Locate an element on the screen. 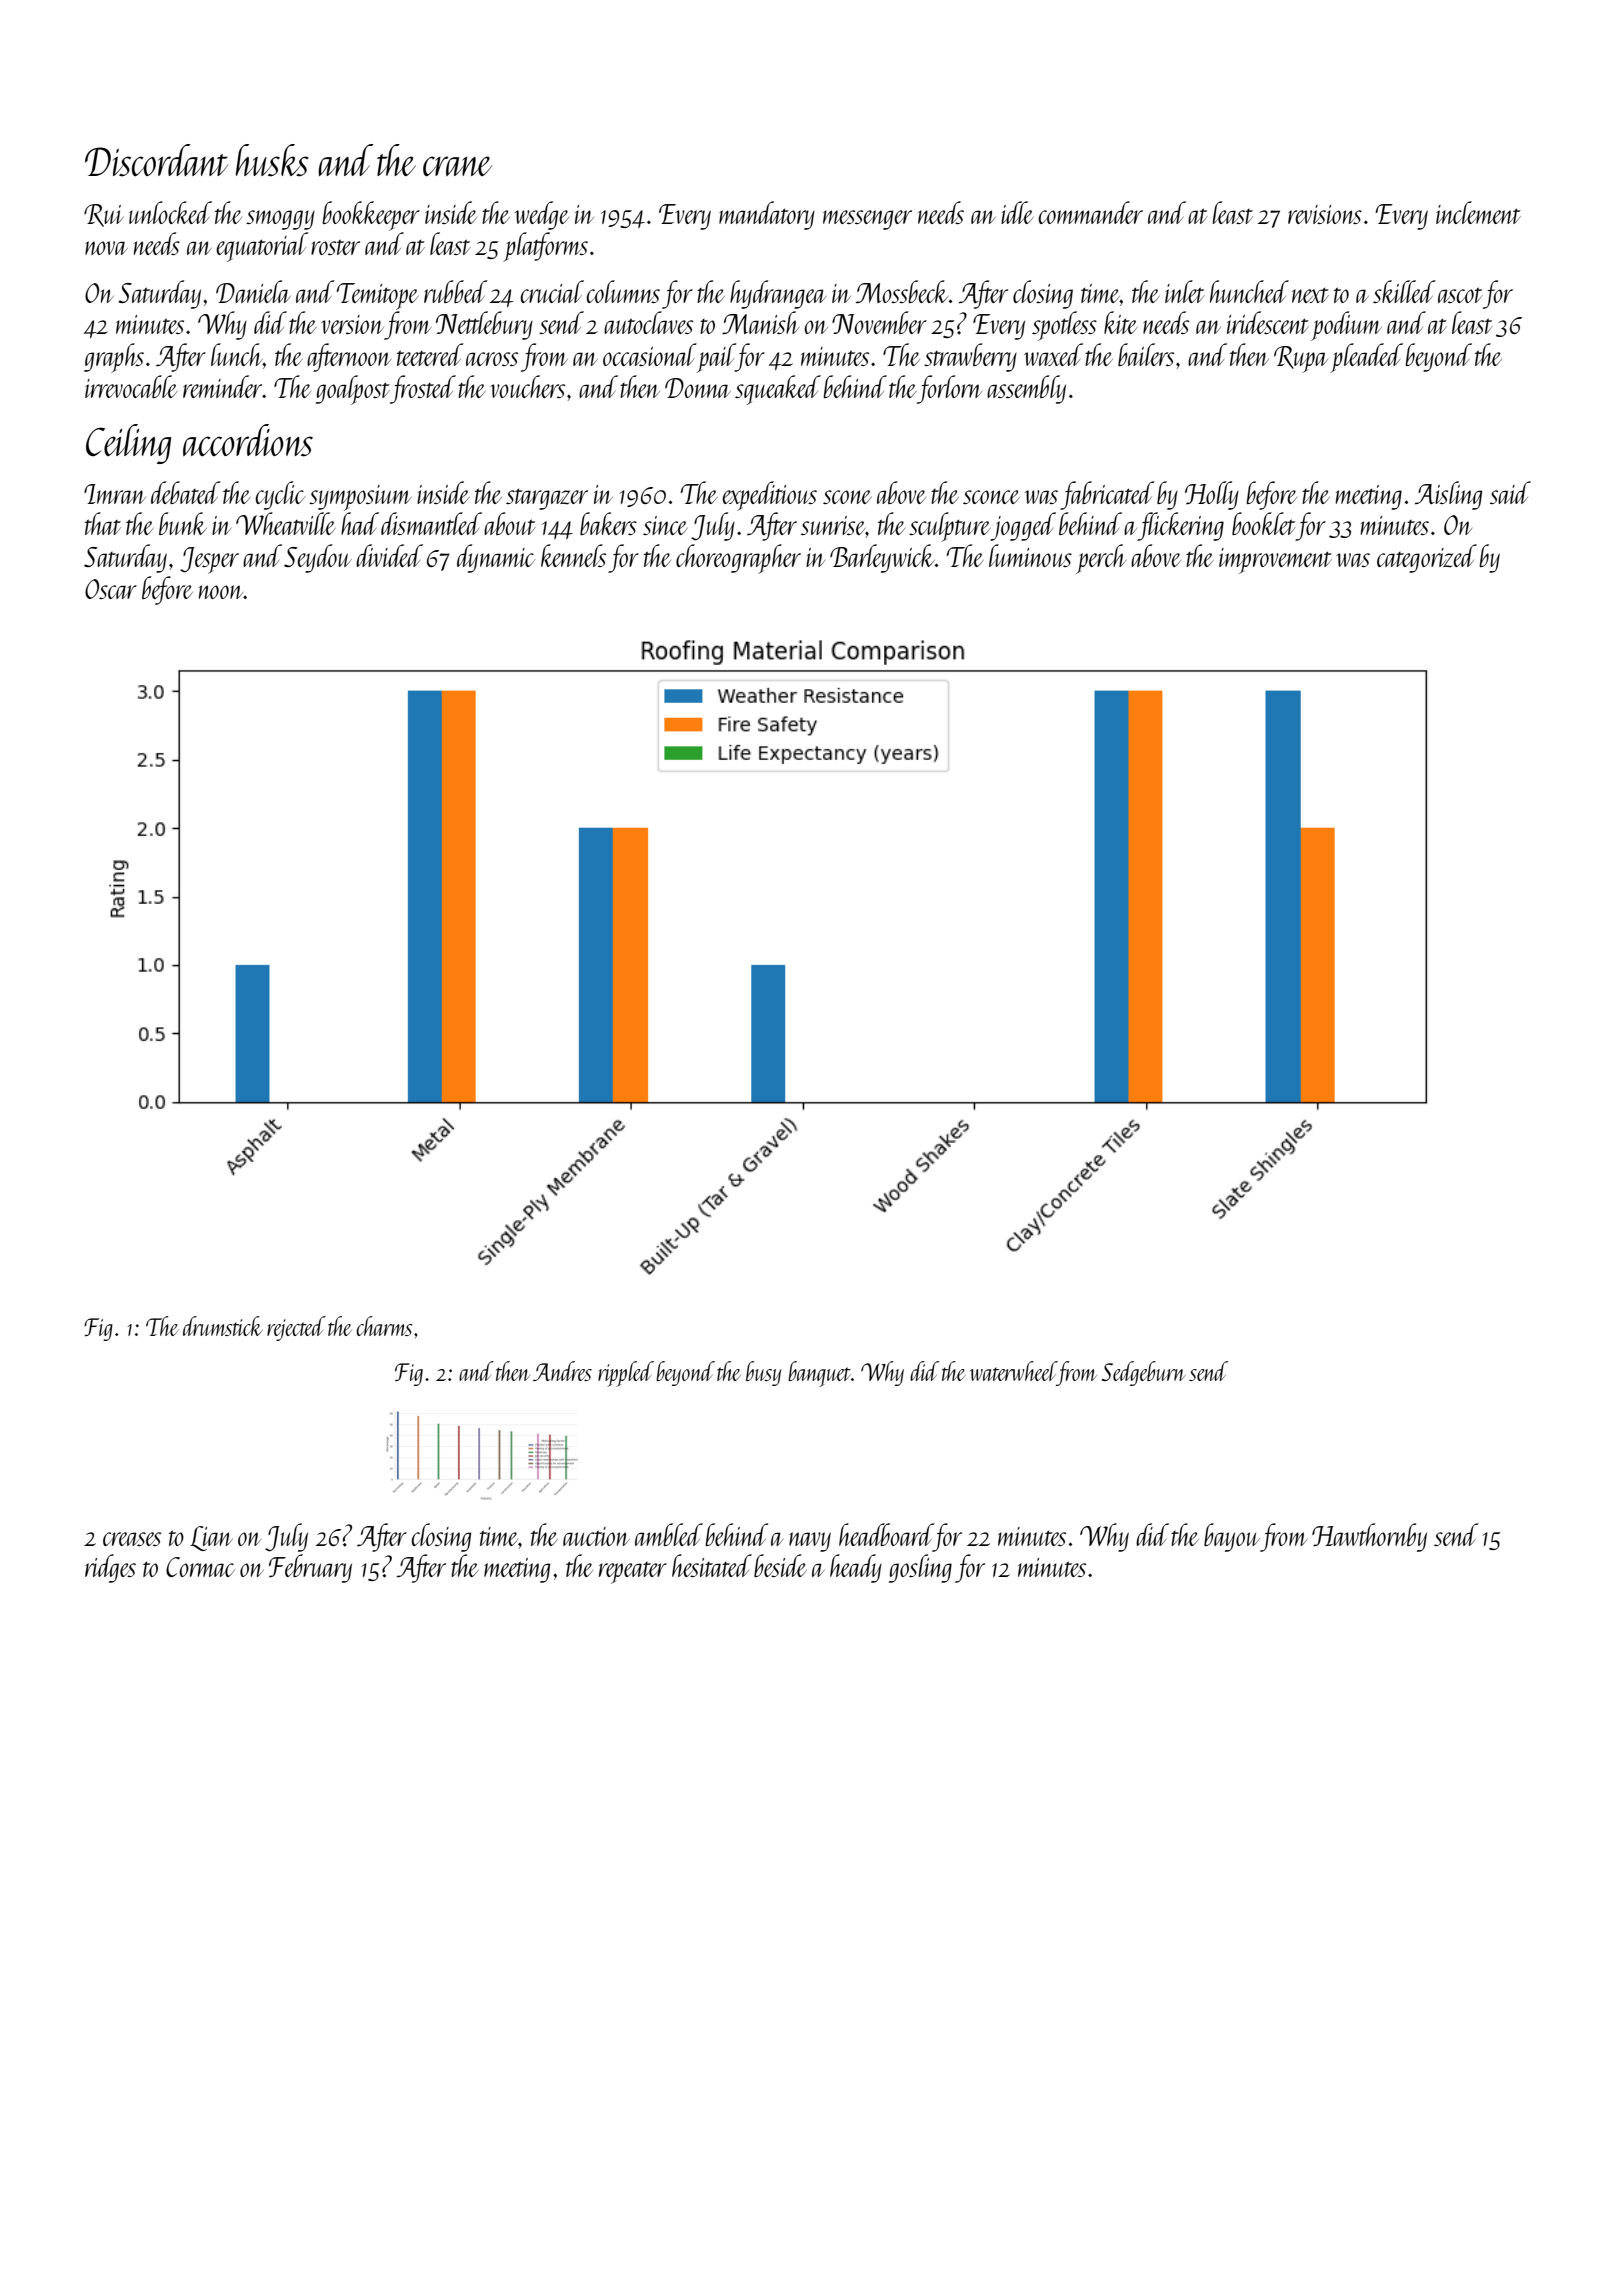  Andres is located at coordinates (562, 1371).
